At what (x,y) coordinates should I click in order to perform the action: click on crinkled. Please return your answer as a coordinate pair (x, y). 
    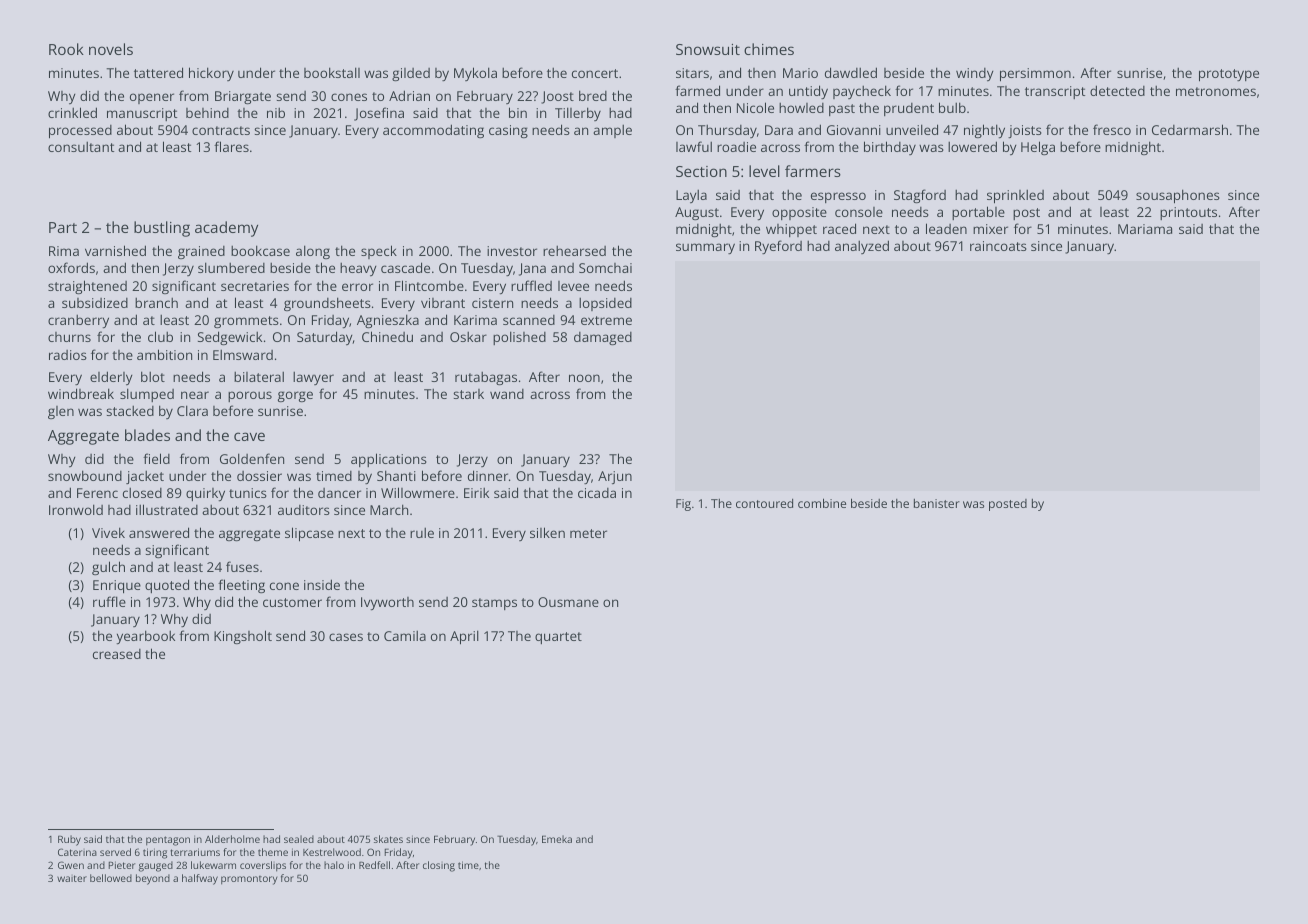
    Looking at the image, I should click on (72, 112).
